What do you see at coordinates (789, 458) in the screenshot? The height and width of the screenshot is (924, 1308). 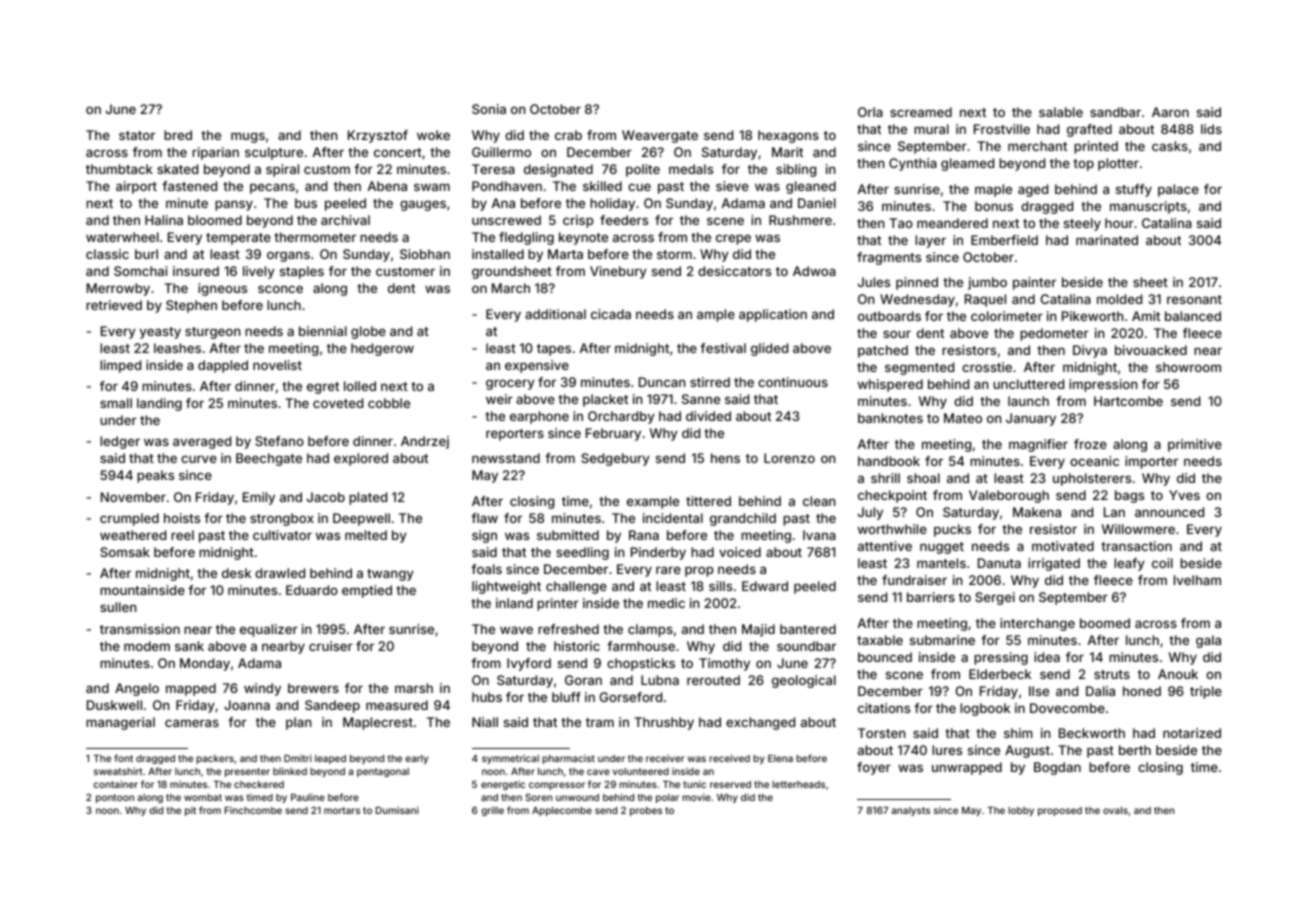 I see `Lorenzo` at bounding box center [789, 458].
